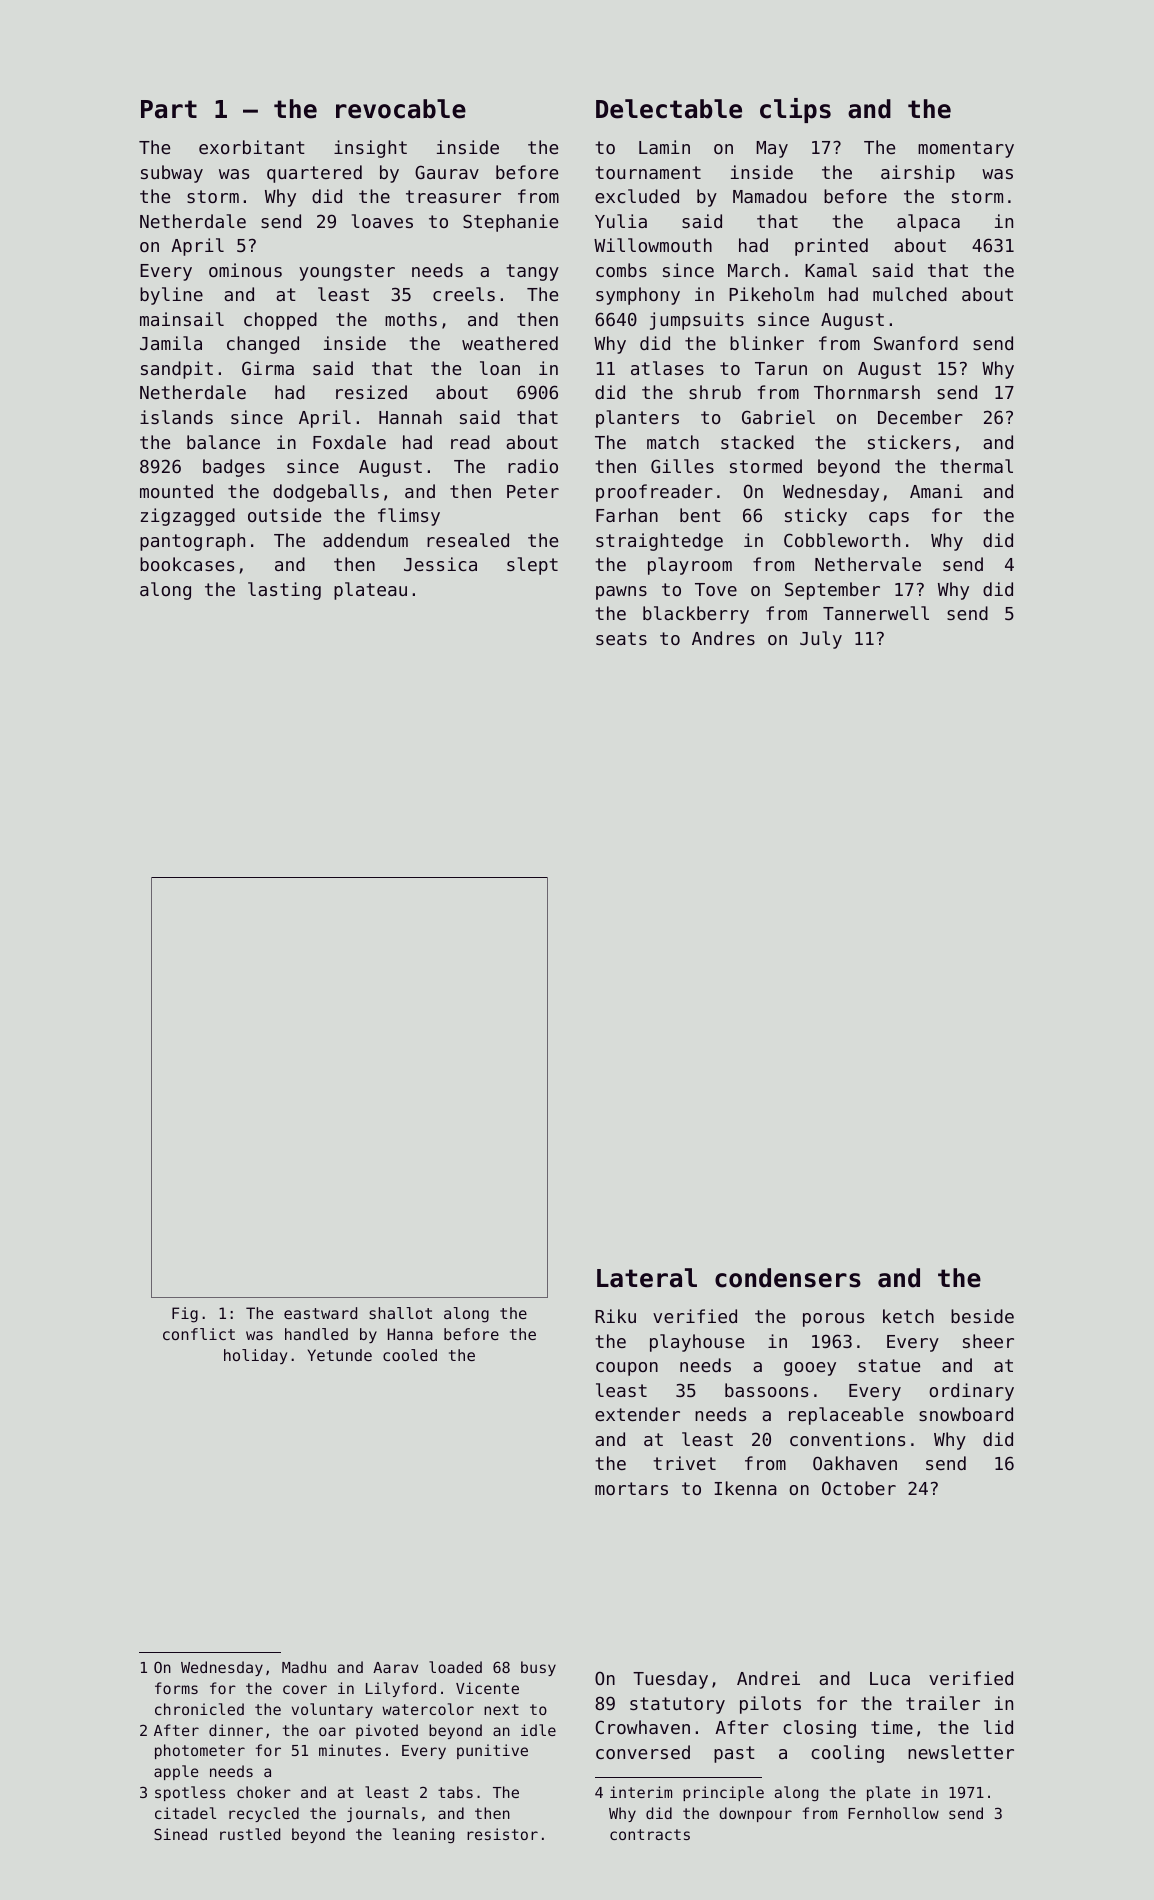  I want to click on revocable, so click(401, 109).
